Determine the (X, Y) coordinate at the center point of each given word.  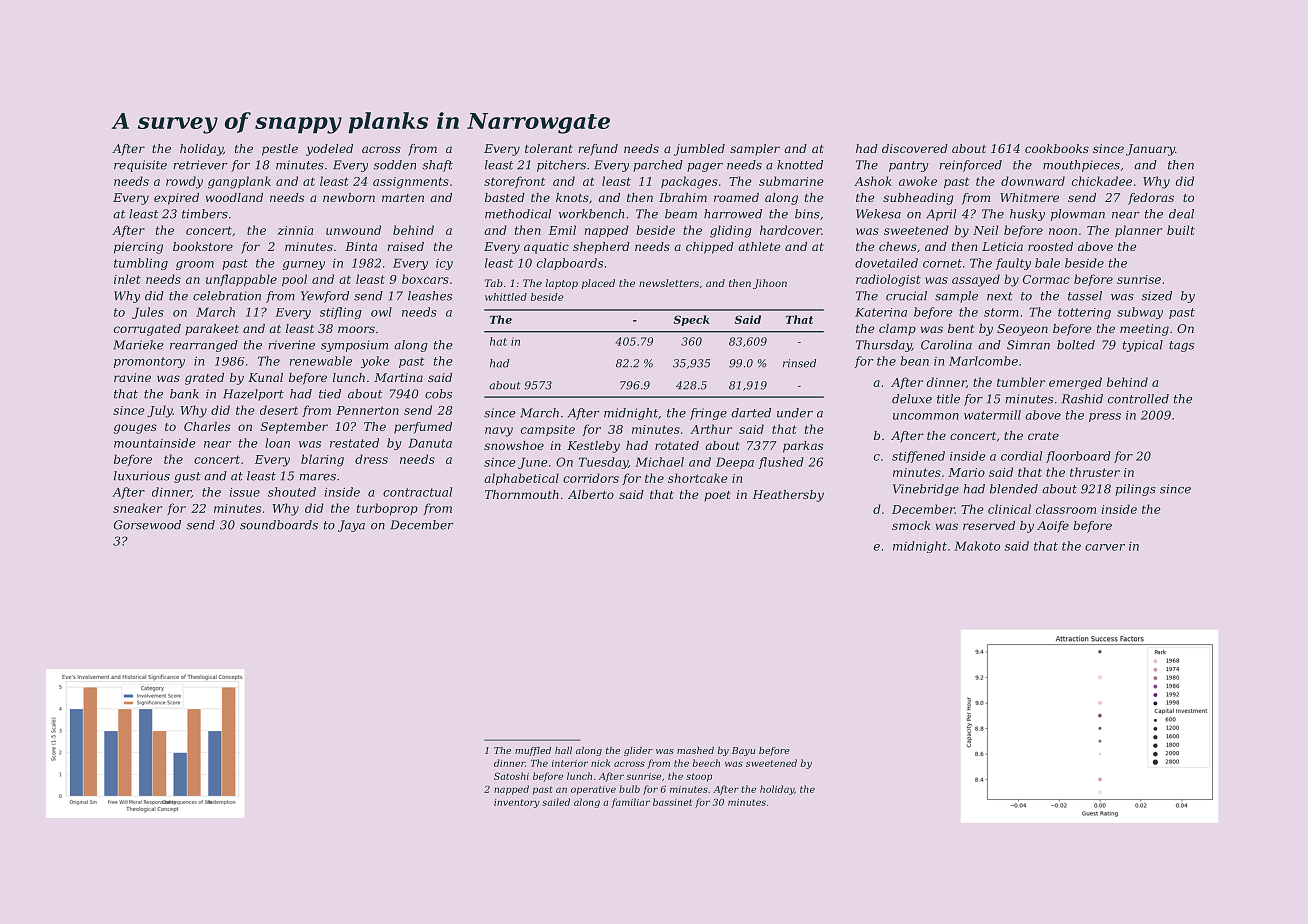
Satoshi (511, 776)
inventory (517, 803)
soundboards (279, 525)
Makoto (977, 546)
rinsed (799, 363)
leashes (430, 296)
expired (176, 199)
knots (572, 197)
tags (1181, 346)
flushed (781, 463)
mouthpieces (1081, 166)
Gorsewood (147, 525)
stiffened (918, 457)
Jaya (351, 526)
